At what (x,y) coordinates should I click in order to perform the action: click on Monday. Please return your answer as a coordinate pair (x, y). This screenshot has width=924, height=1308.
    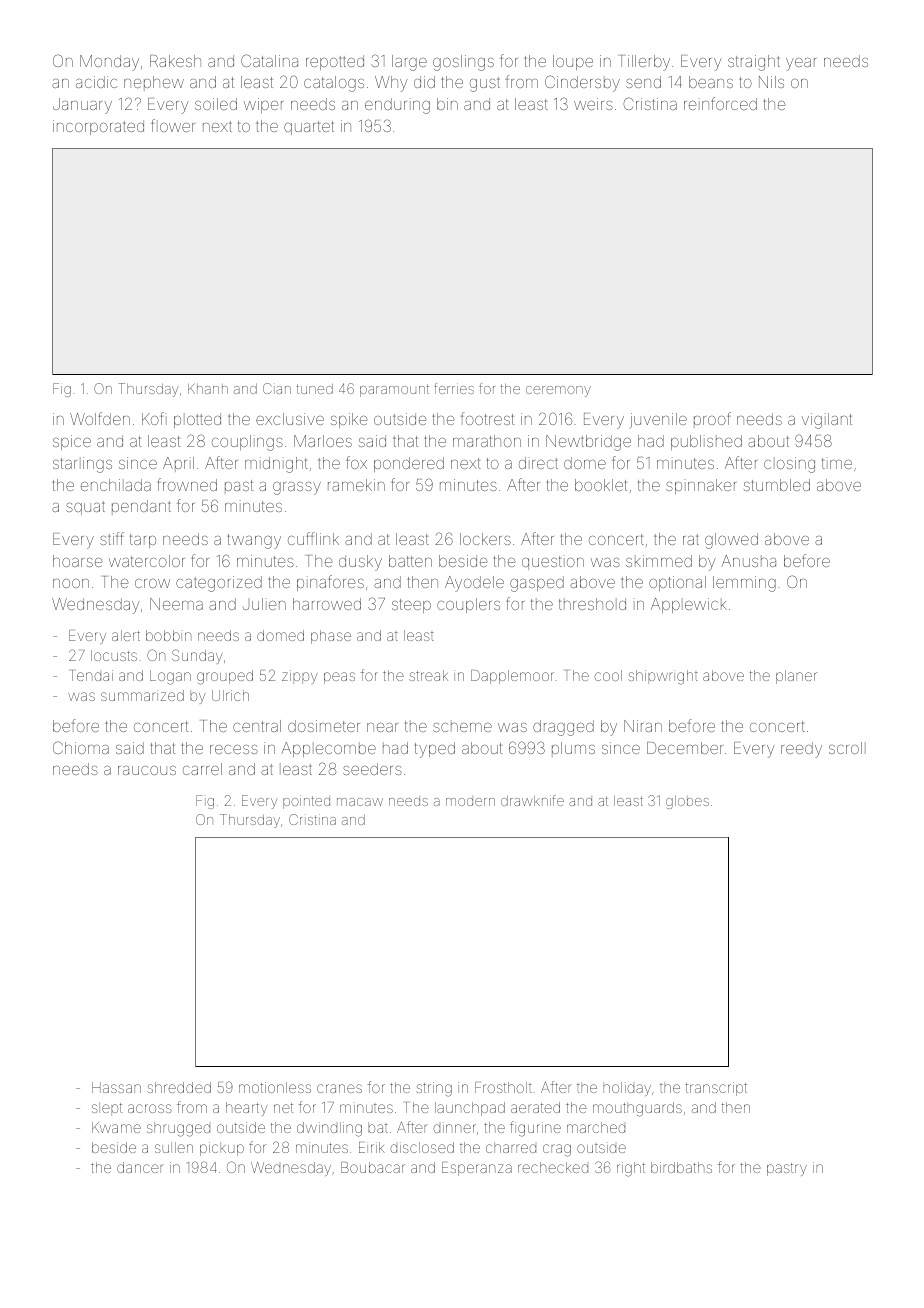
    Looking at the image, I should click on (109, 63).
